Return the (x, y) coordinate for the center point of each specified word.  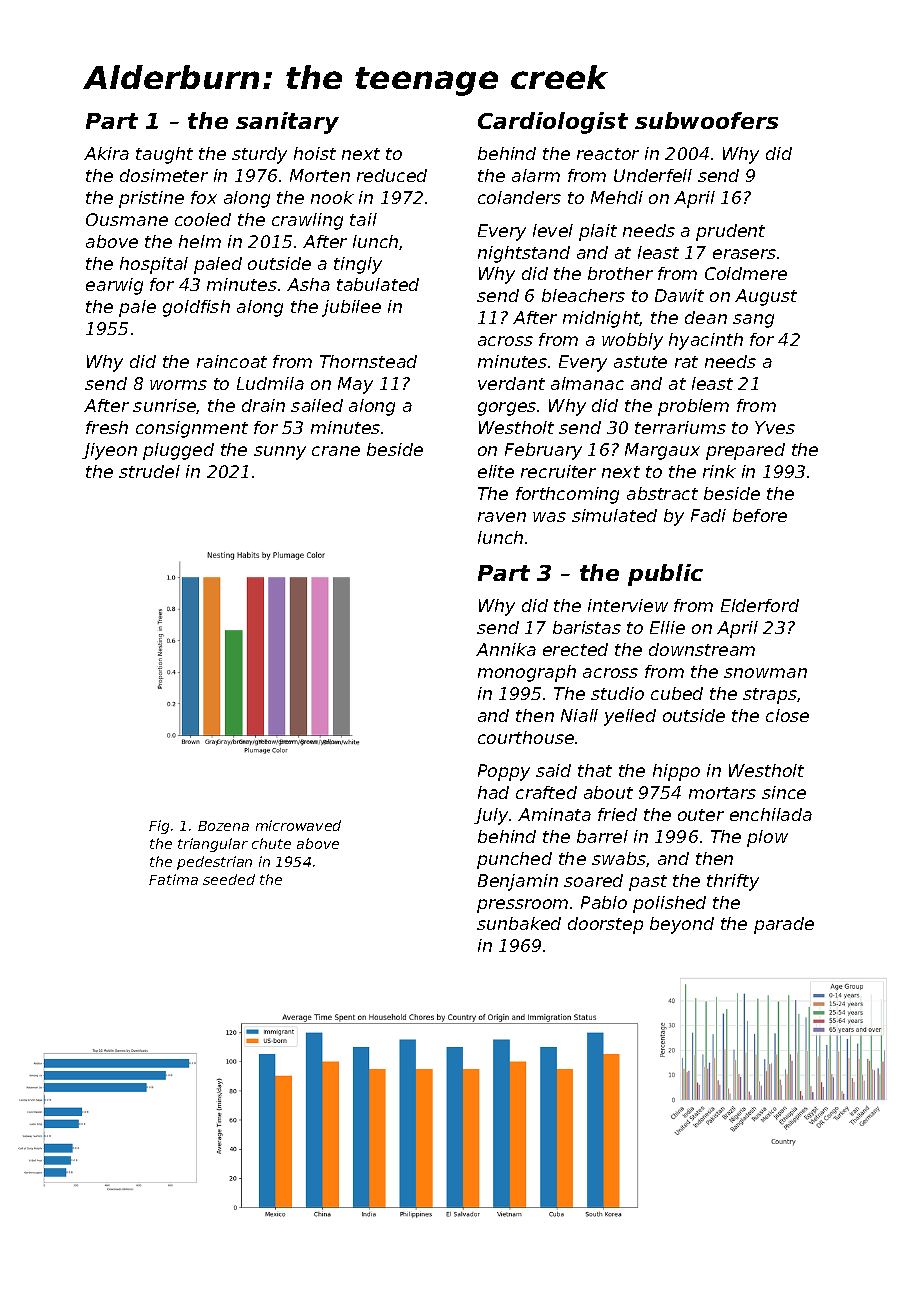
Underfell (653, 175)
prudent (730, 232)
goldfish (196, 308)
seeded (229, 879)
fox (204, 197)
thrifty (733, 882)
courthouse (526, 737)
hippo (676, 772)
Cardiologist (553, 123)
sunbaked (519, 923)
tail (363, 219)
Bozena (223, 826)
